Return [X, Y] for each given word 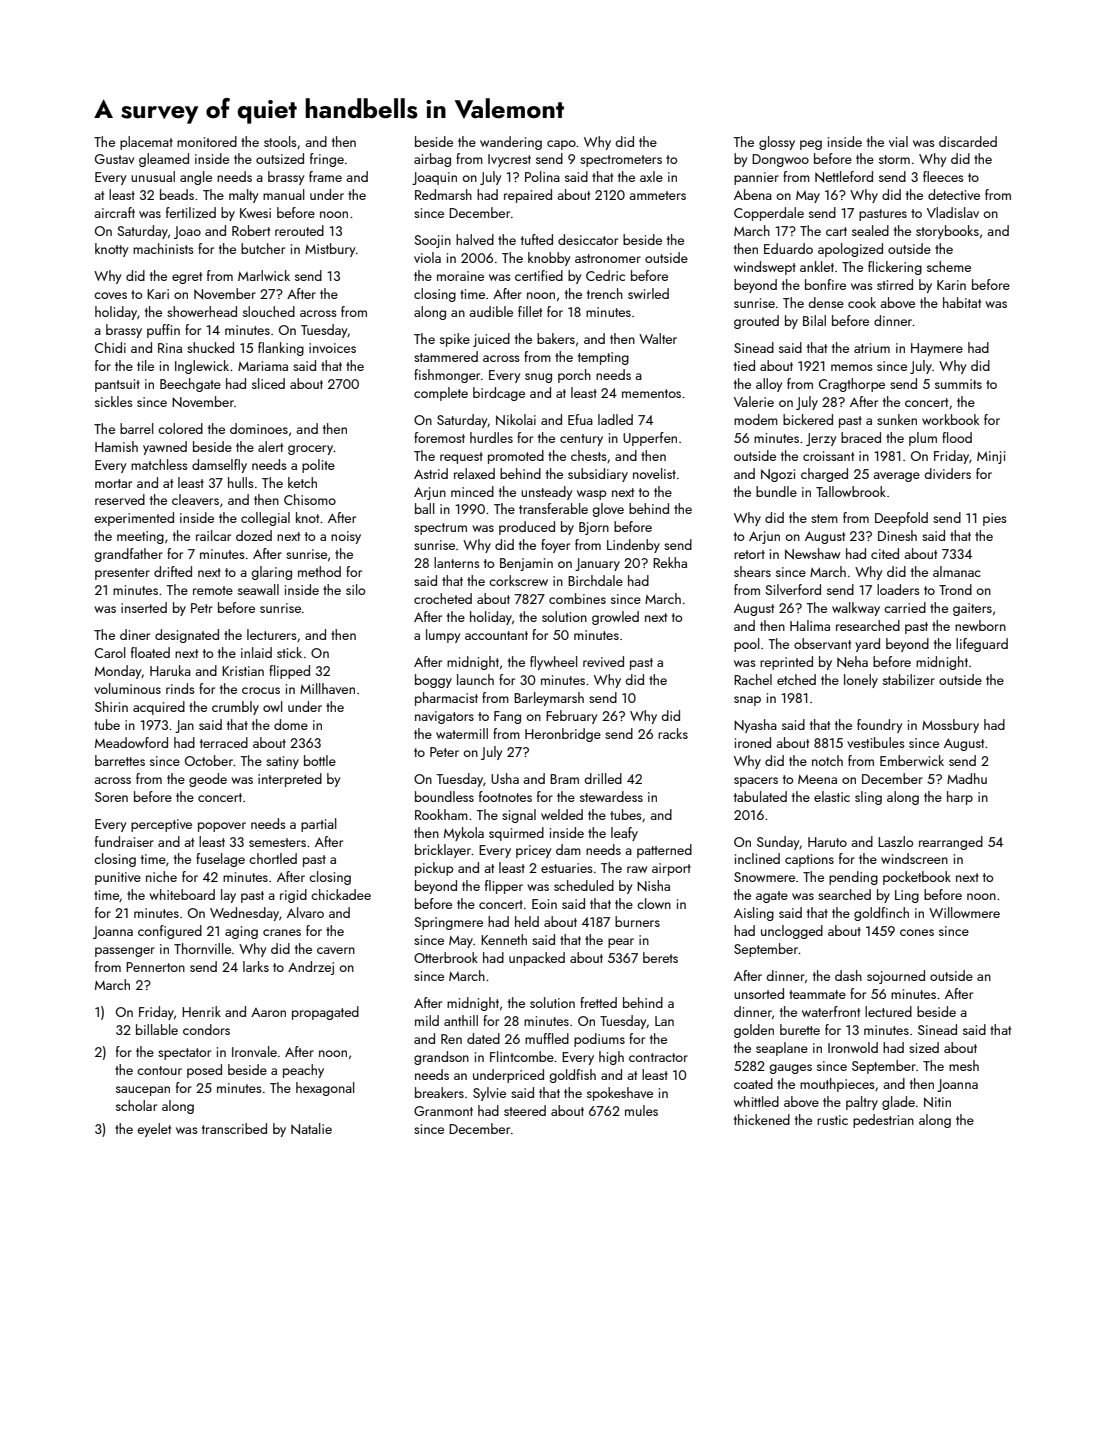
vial [898, 141]
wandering [511, 143]
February [572, 717]
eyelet [154, 1130]
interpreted [290, 780]
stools [280, 141]
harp [960, 798]
